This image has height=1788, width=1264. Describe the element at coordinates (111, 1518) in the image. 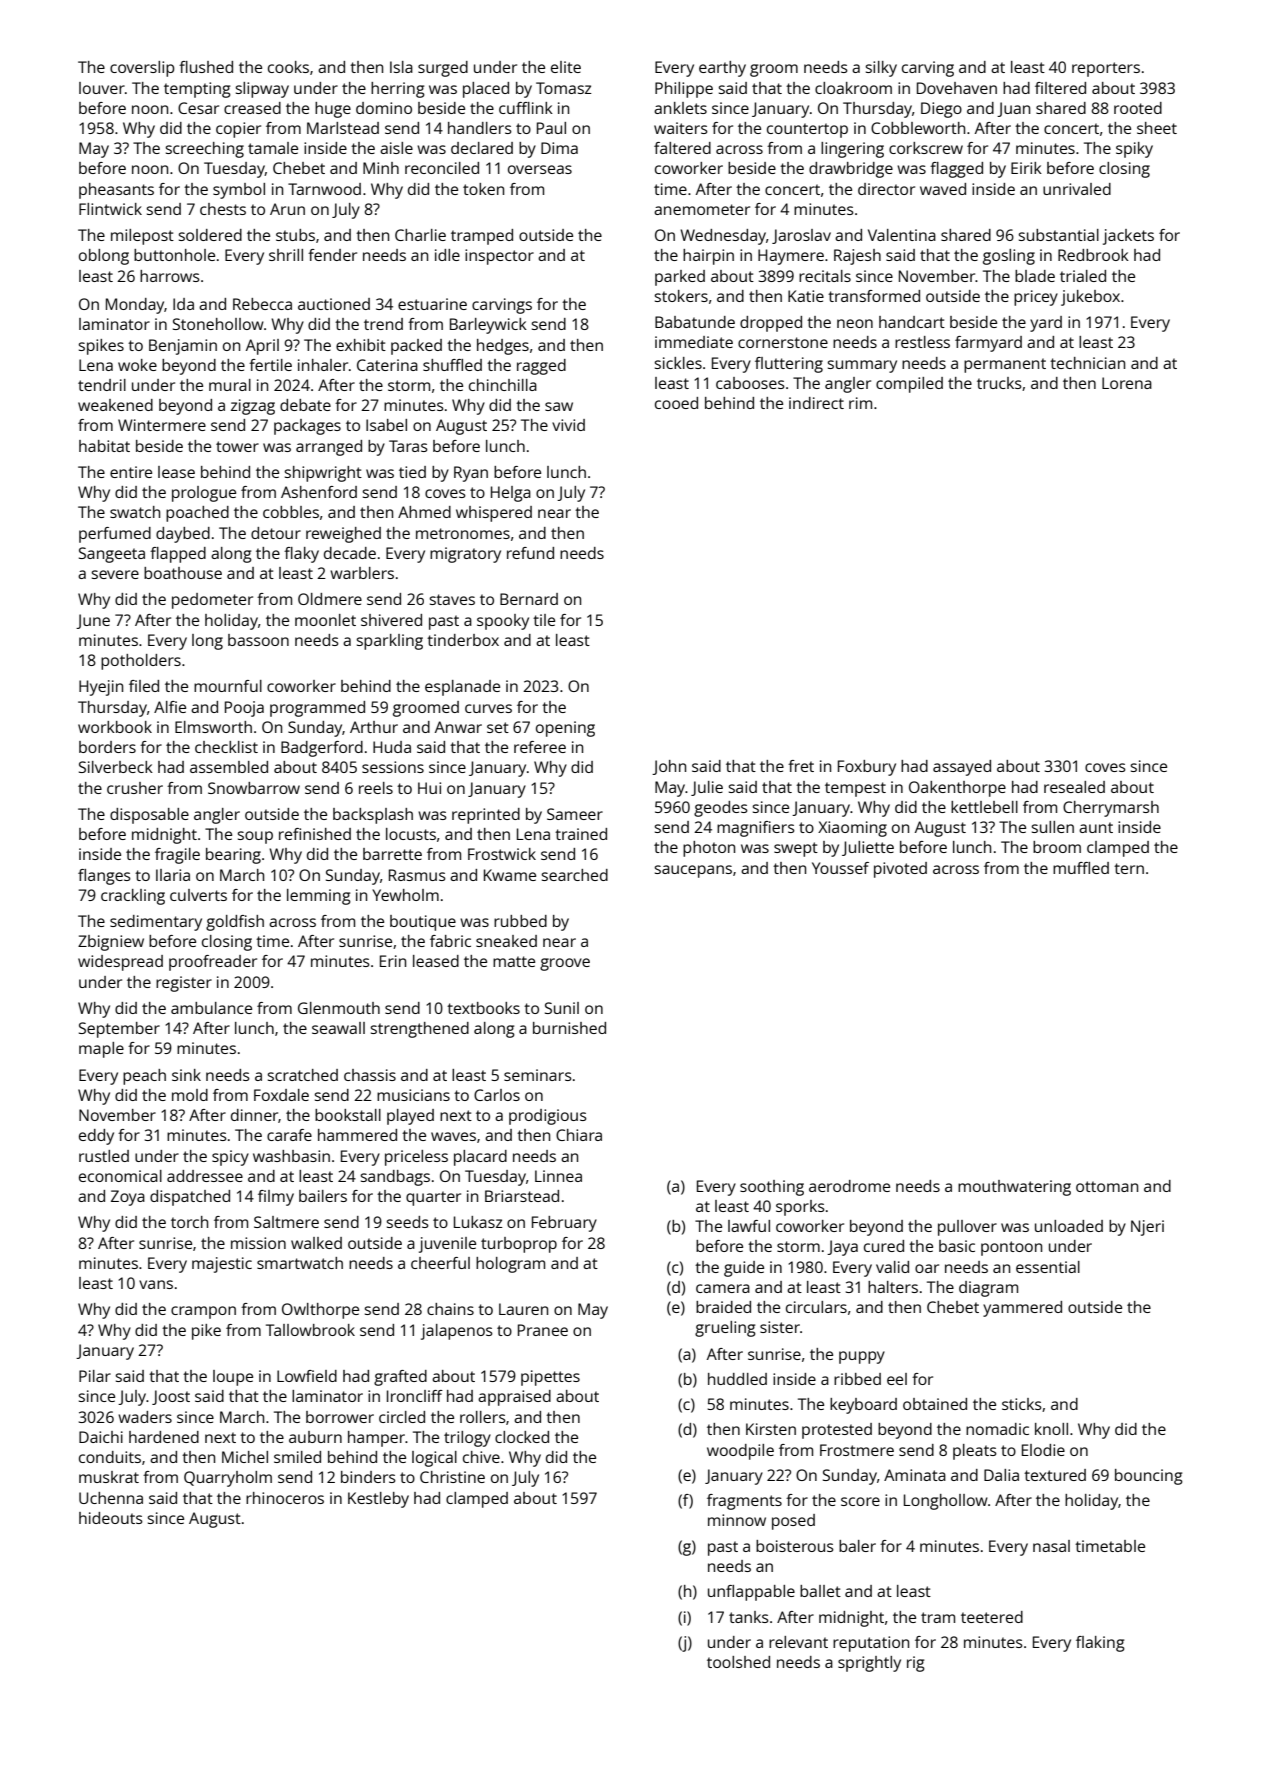

I see `hideouts` at that location.
